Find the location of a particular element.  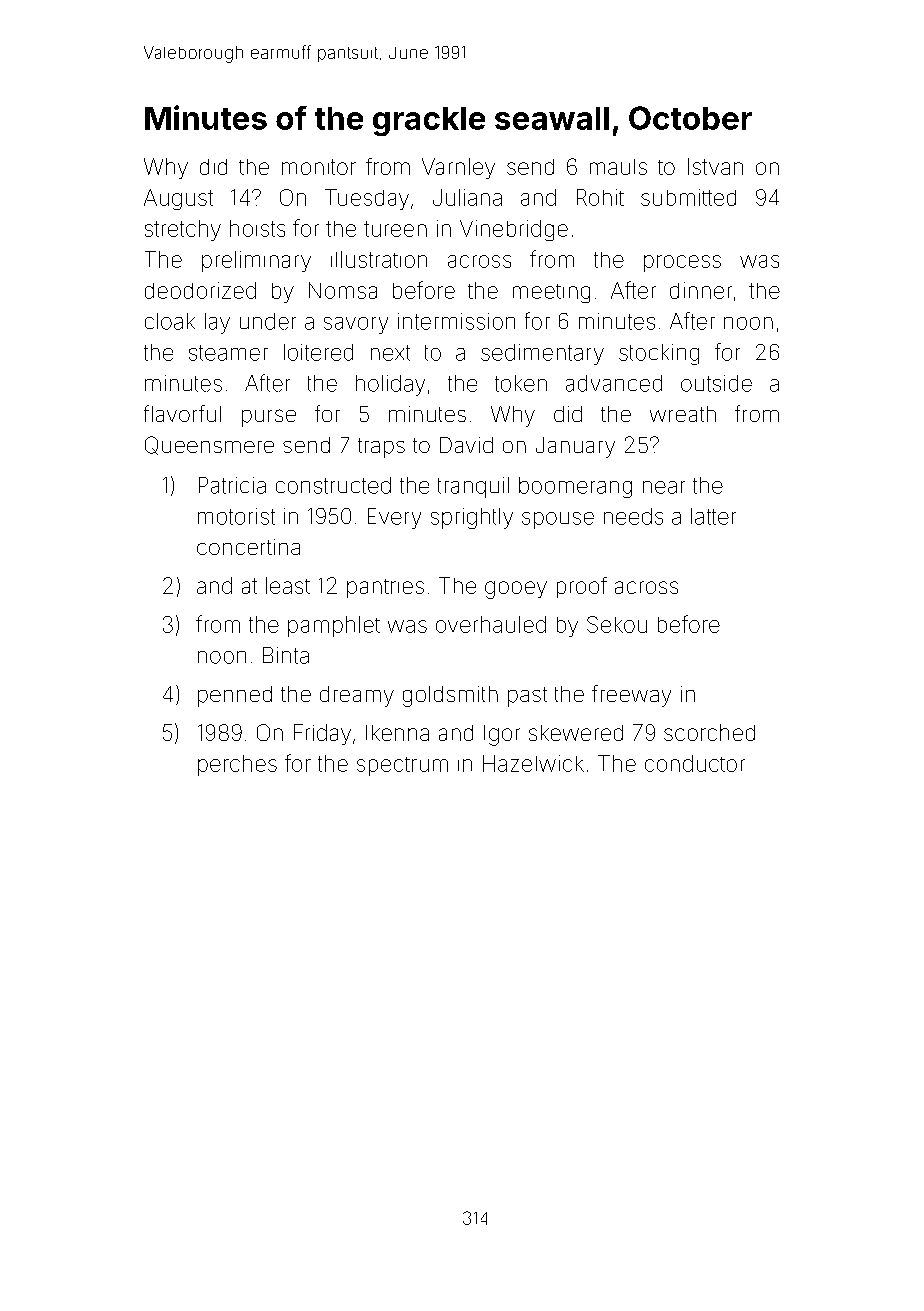

steamer is located at coordinates (228, 353).
